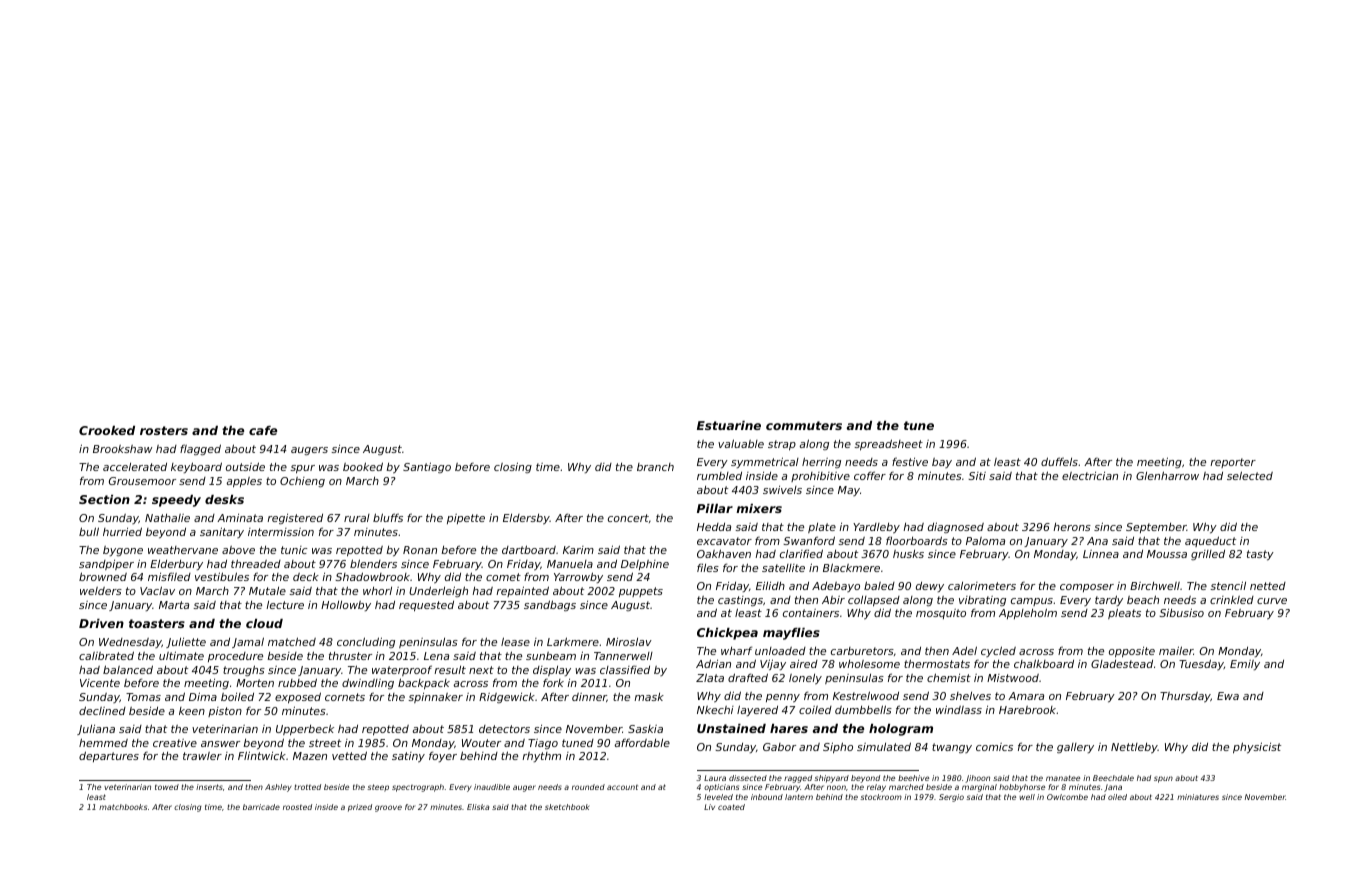  I want to click on Eliska, so click(478, 807).
